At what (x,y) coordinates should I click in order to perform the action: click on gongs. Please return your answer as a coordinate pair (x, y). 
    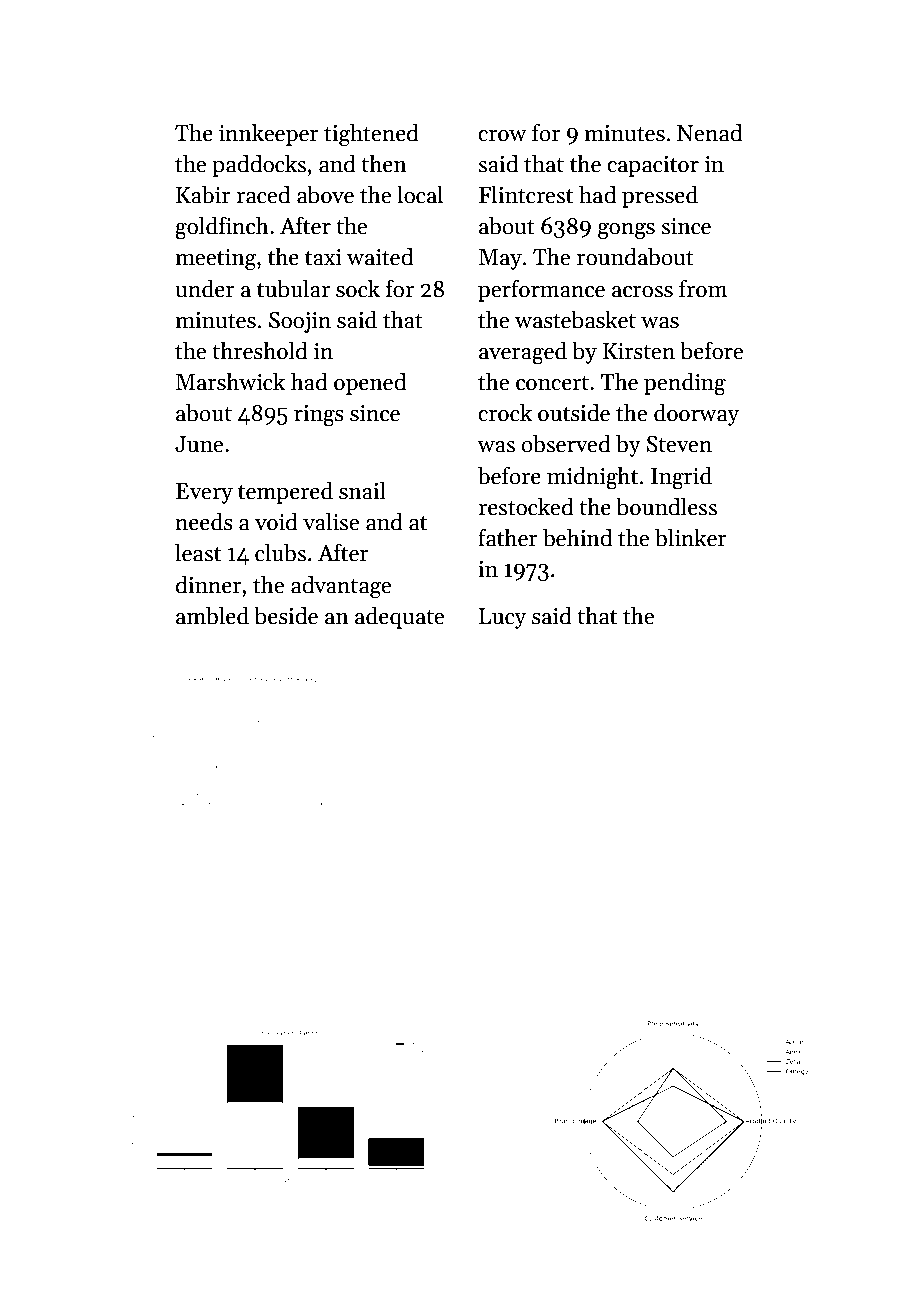
    Looking at the image, I should click on (626, 231).
